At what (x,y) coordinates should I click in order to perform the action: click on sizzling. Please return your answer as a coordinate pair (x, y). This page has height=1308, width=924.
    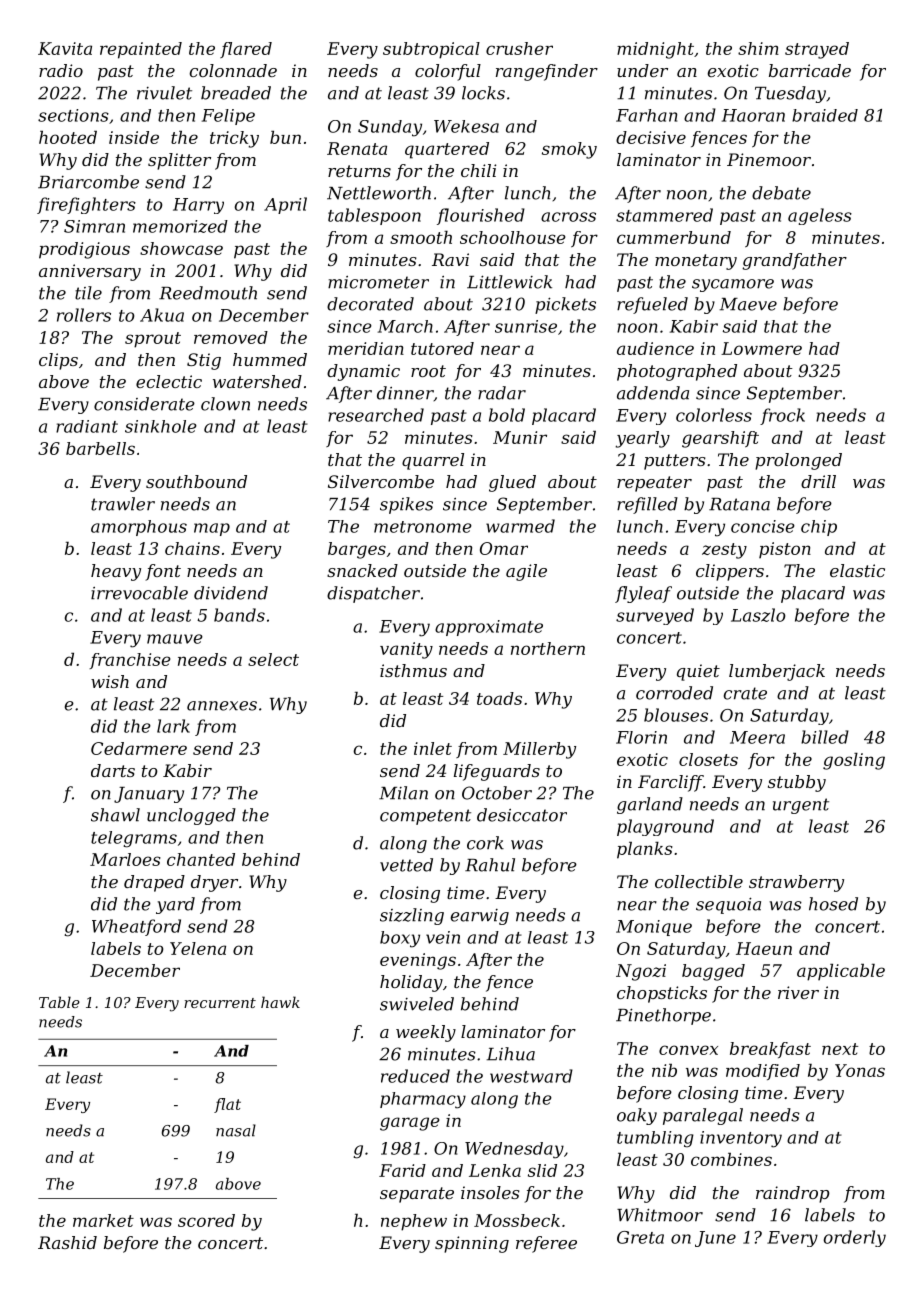
    Looking at the image, I should click on (412, 916).
